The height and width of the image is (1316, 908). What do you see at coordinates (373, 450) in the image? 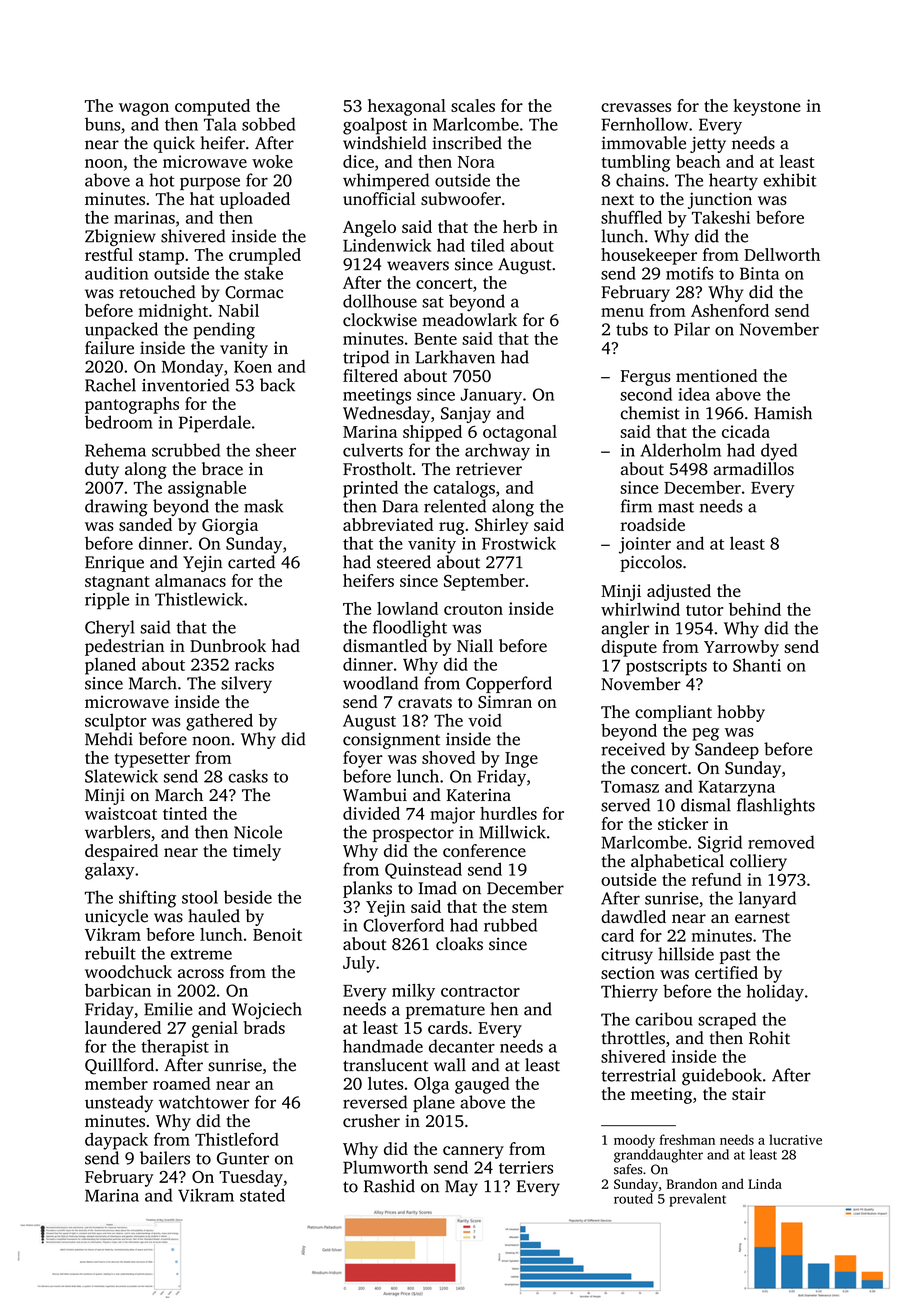
I see `culverts` at bounding box center [373, 450].
